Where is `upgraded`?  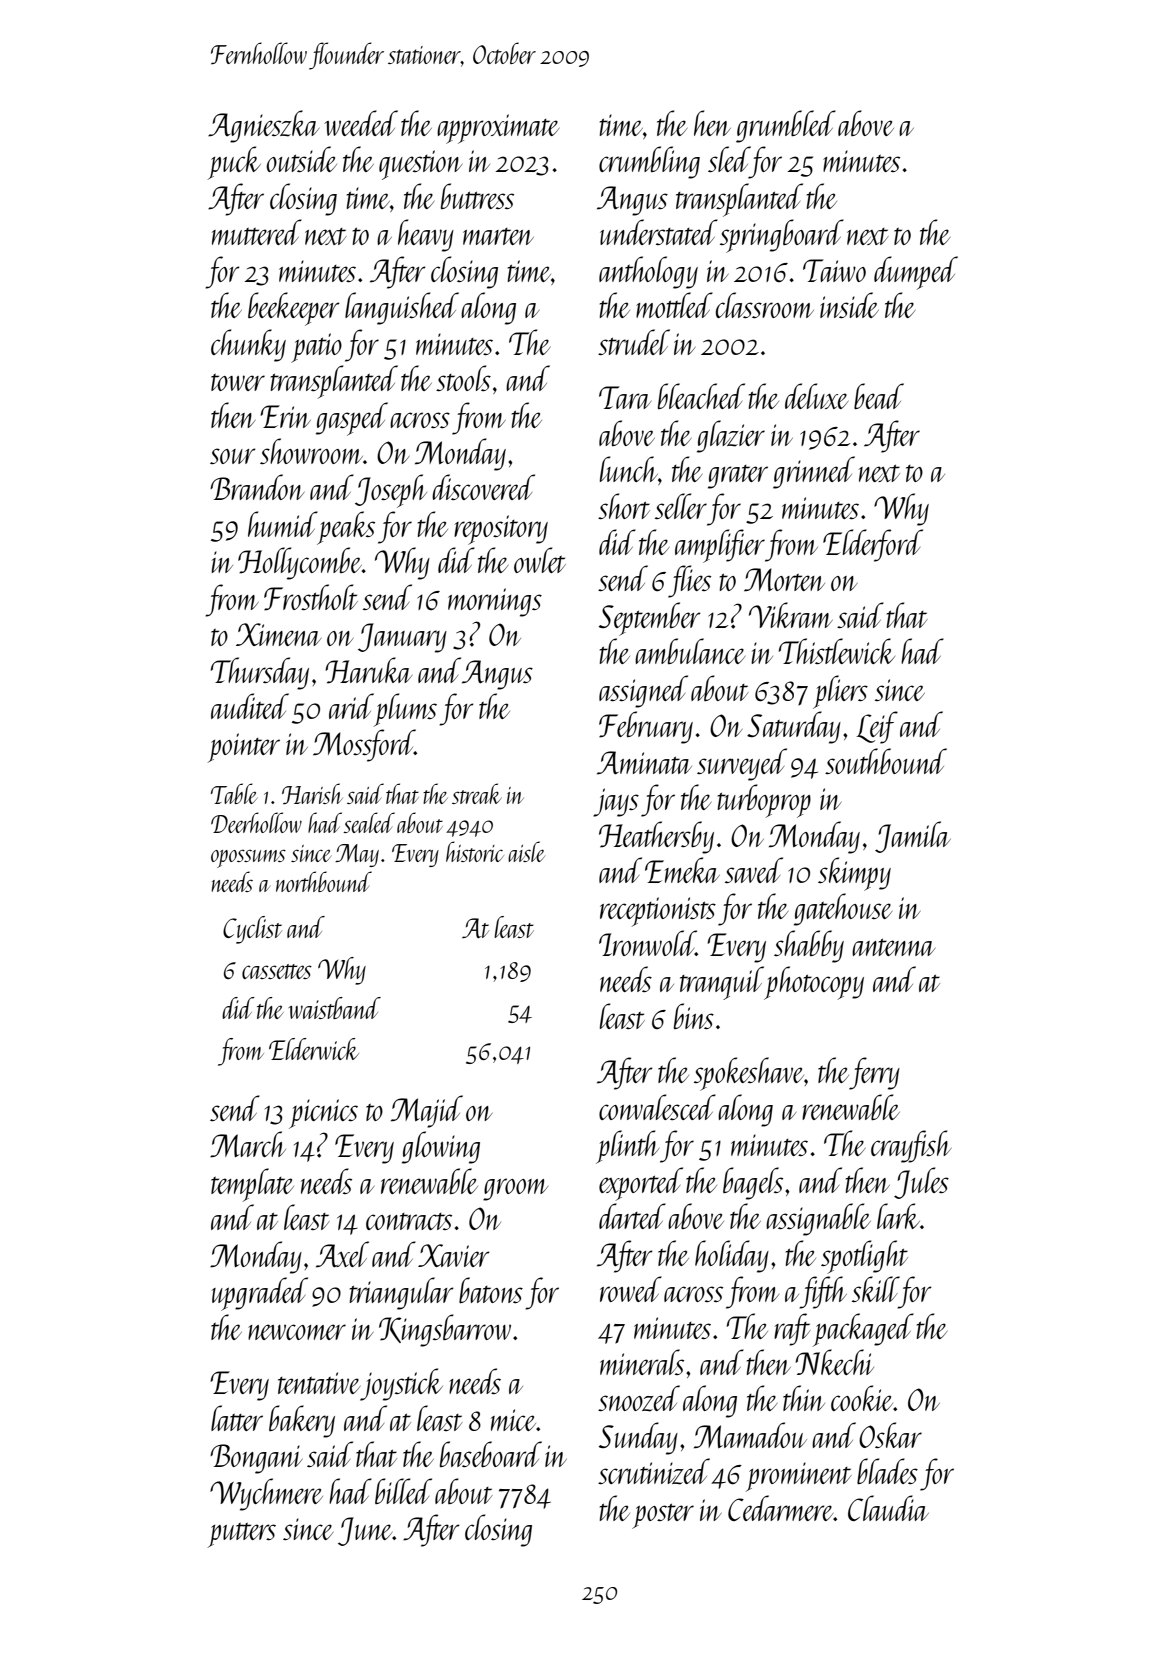
upgraded is located at coordinates (260, 1294).
